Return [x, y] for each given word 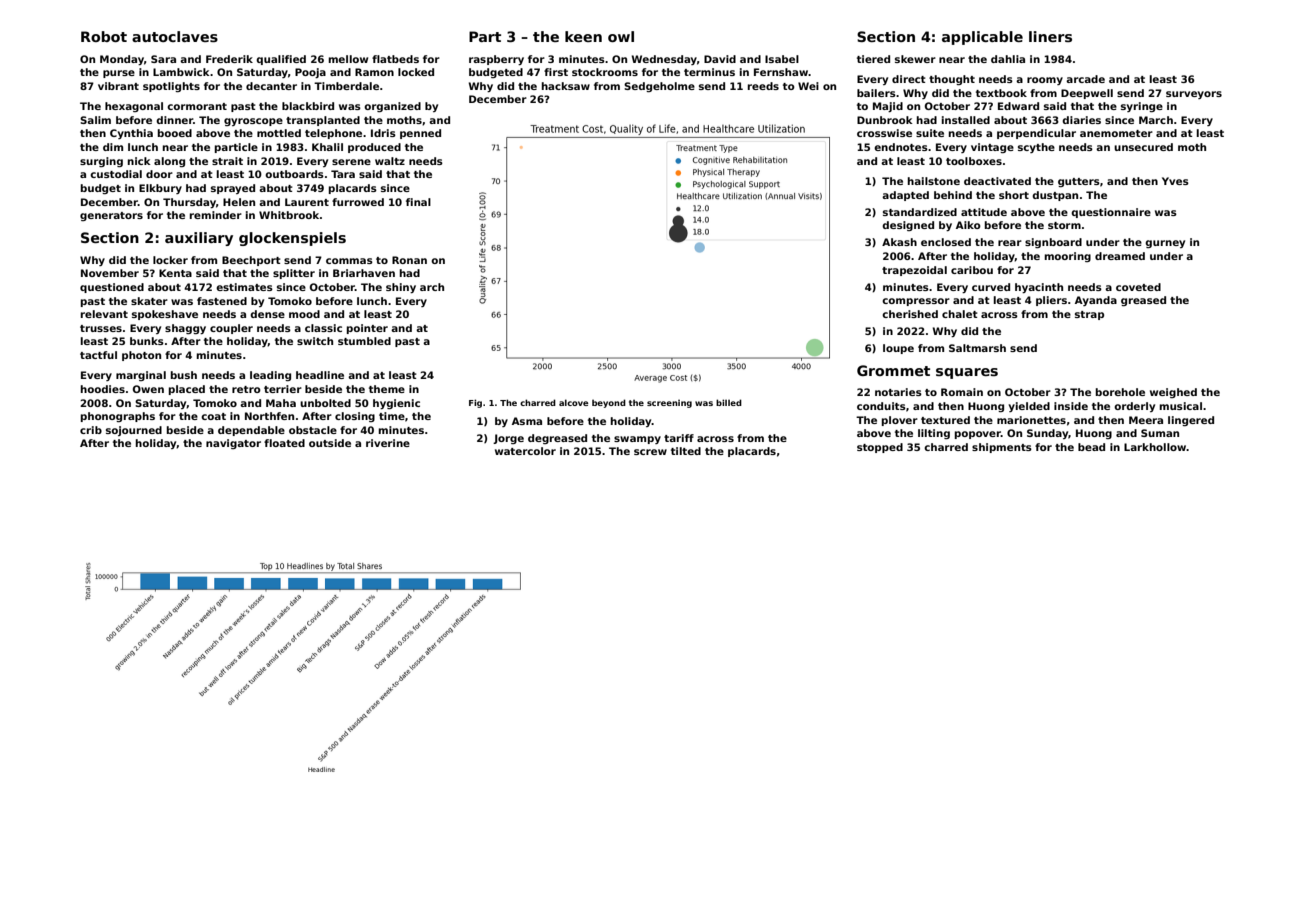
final [418, 202]
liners [1050, 36]
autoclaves [175, 36]
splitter [294, 274]
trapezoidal [914, 271]
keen [583, 36]
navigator [233, 444]
